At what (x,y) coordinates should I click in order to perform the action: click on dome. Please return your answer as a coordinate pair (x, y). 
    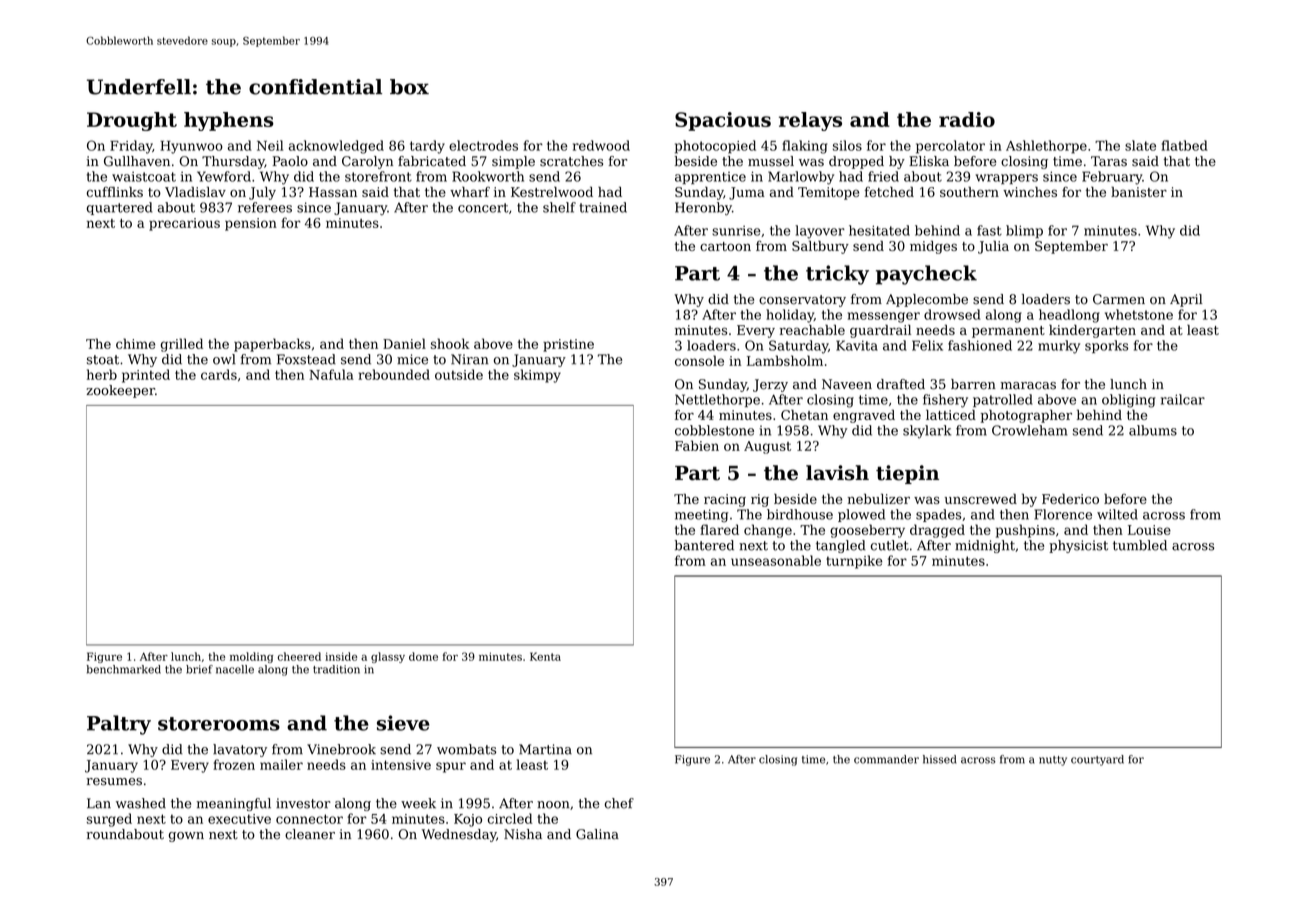
    Looking at the image, I should click on (423, 656).
